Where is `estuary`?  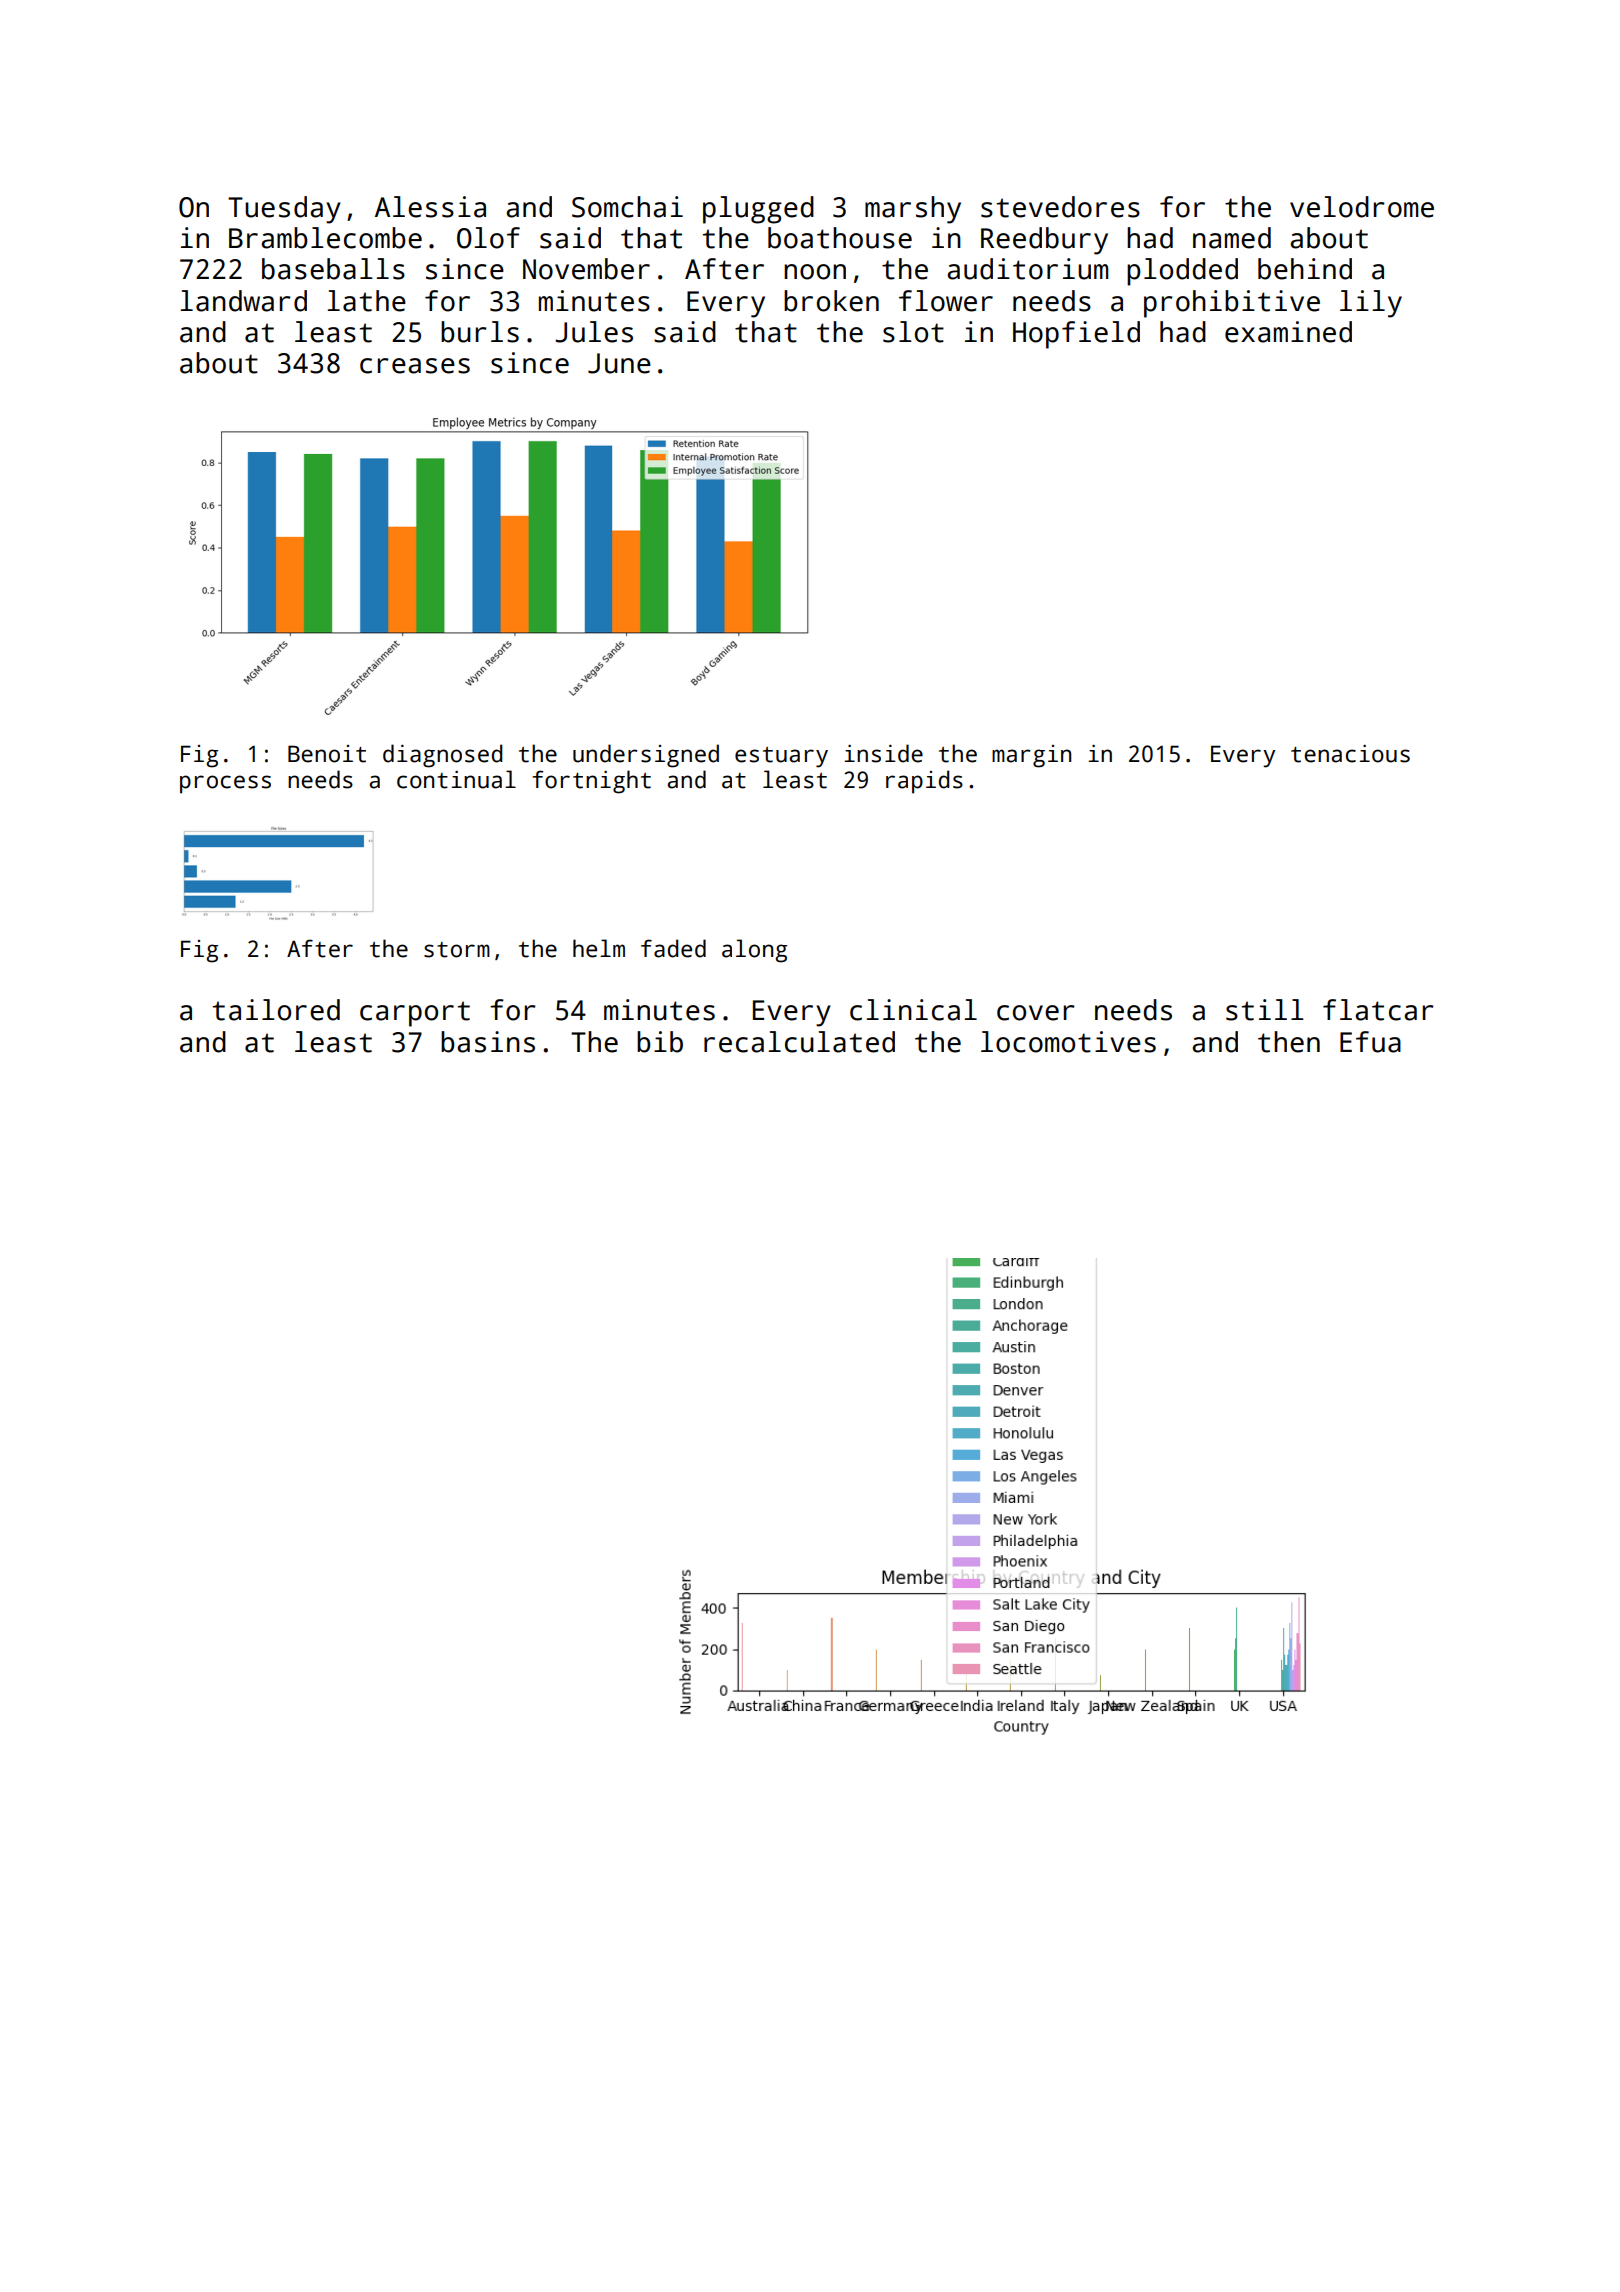 estuary is located at coordinates (781, 757).
